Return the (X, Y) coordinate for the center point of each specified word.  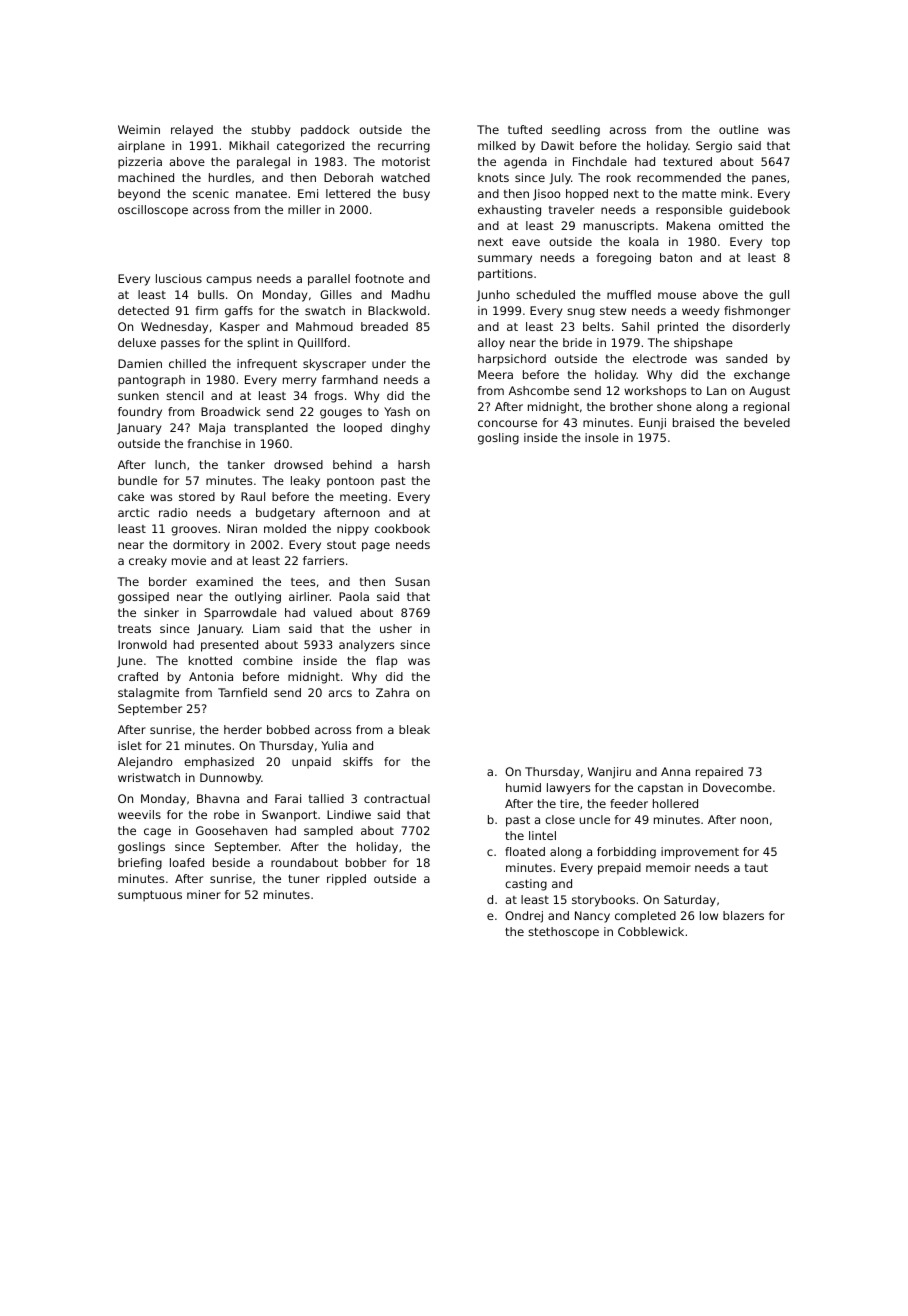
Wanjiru (609, 773)
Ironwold (142, 644)
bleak (414, 729)
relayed (192, 131)
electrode (660, 358)
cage (157, 833)
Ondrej (524, 917)
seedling (576, 131)
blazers (743, 915)
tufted (525, 129)
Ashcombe (539, 390)
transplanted (271, 429)
